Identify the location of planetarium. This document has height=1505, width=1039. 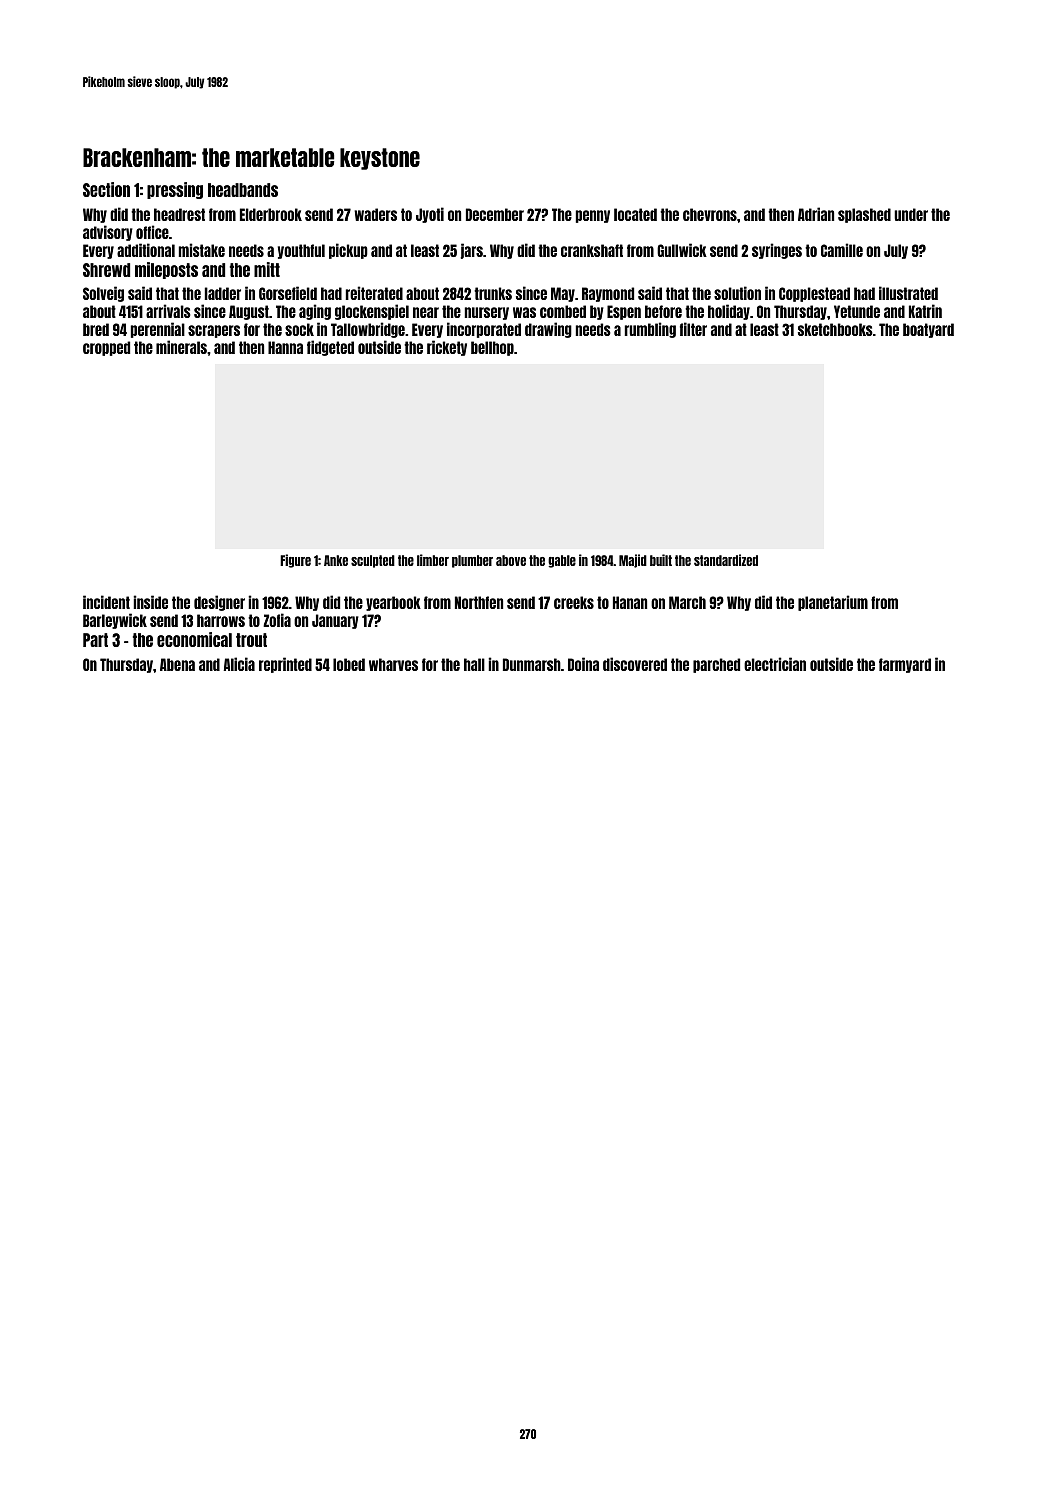
(833, 603).
